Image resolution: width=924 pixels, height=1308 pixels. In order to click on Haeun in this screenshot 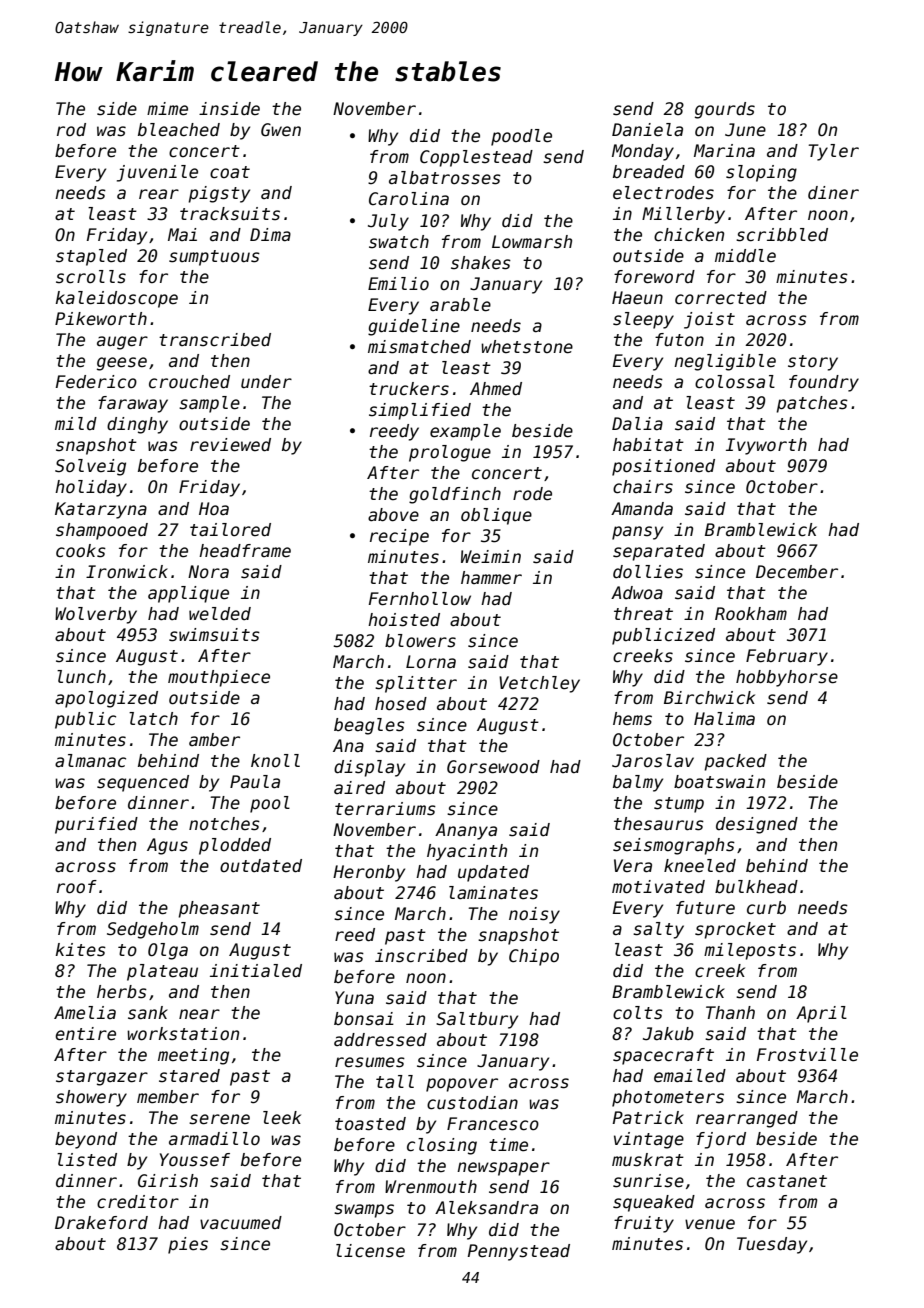, I will do `click(637, 298)`.
